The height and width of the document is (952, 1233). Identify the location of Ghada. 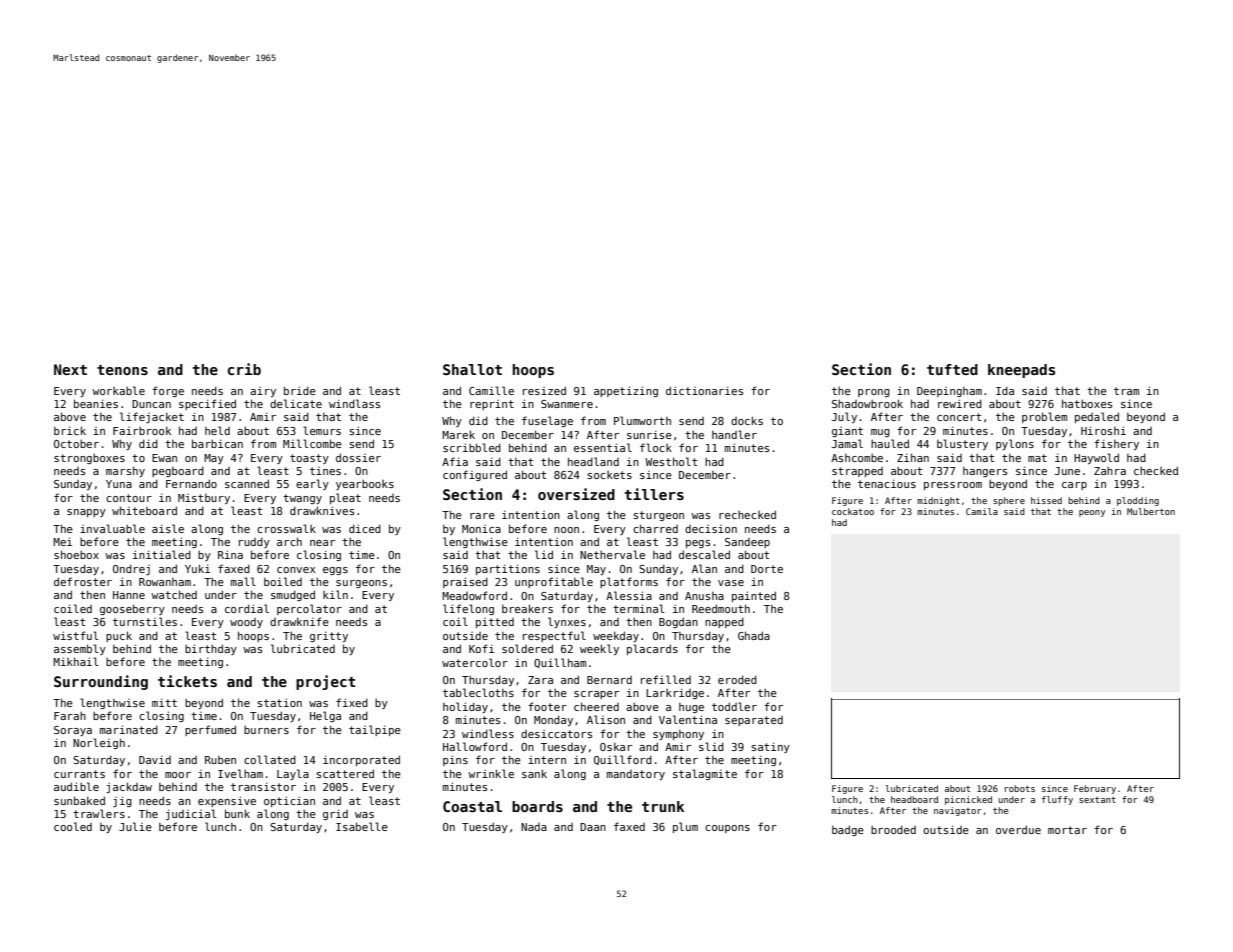
(754, 635).
